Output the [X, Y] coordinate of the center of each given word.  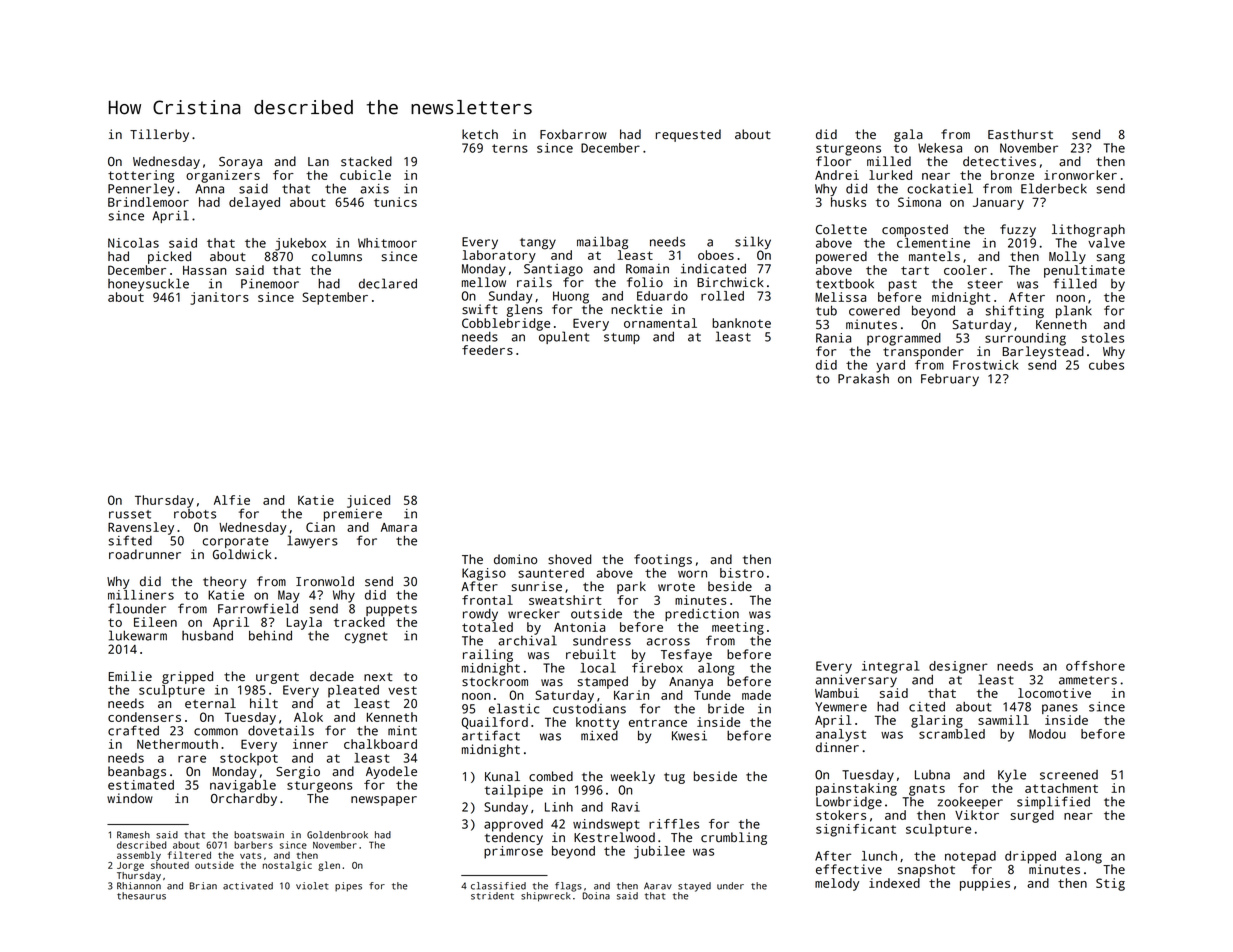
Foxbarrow [573, 134]
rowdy [480, 615]
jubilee [659, 852]
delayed [254, 203]
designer [958, 667]
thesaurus [141, 896]
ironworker [1080, 175]
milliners [141, 595]
